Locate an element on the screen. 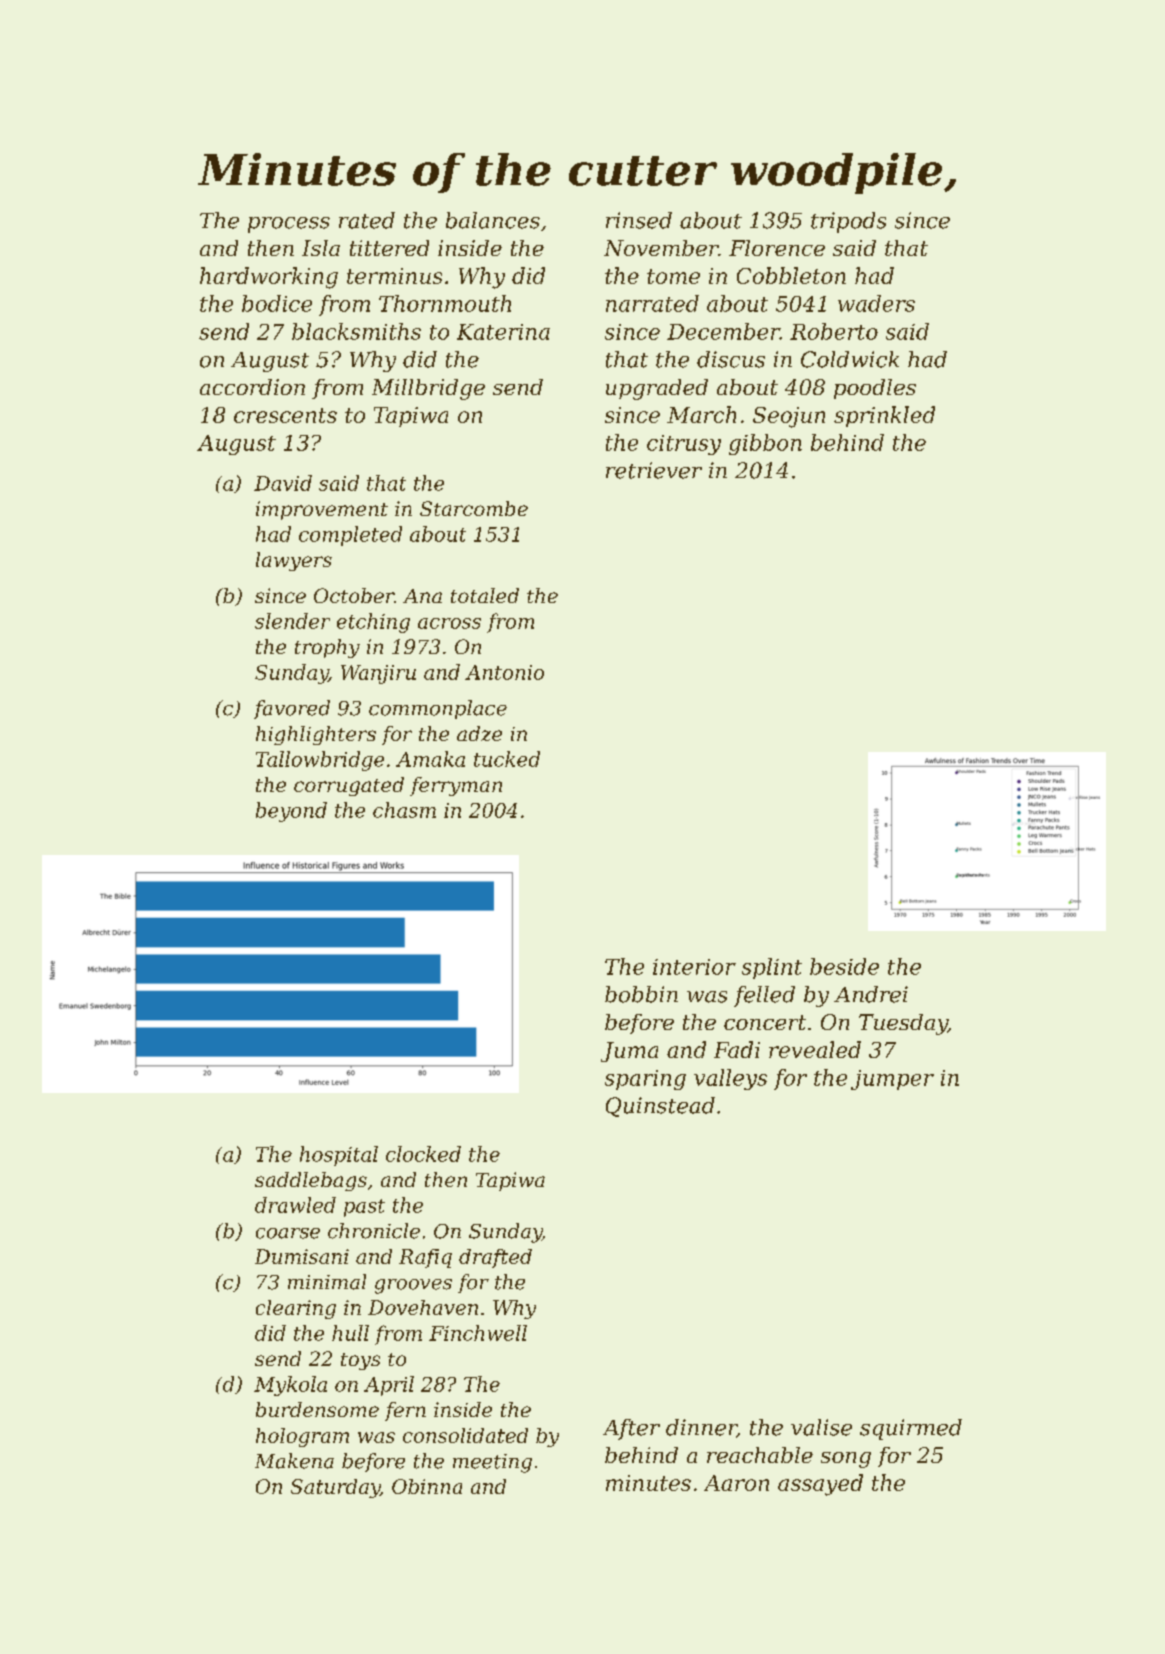 The width and height of the screenshot is (1165, 1654). clearing is located at coordinates (296, 1309).
